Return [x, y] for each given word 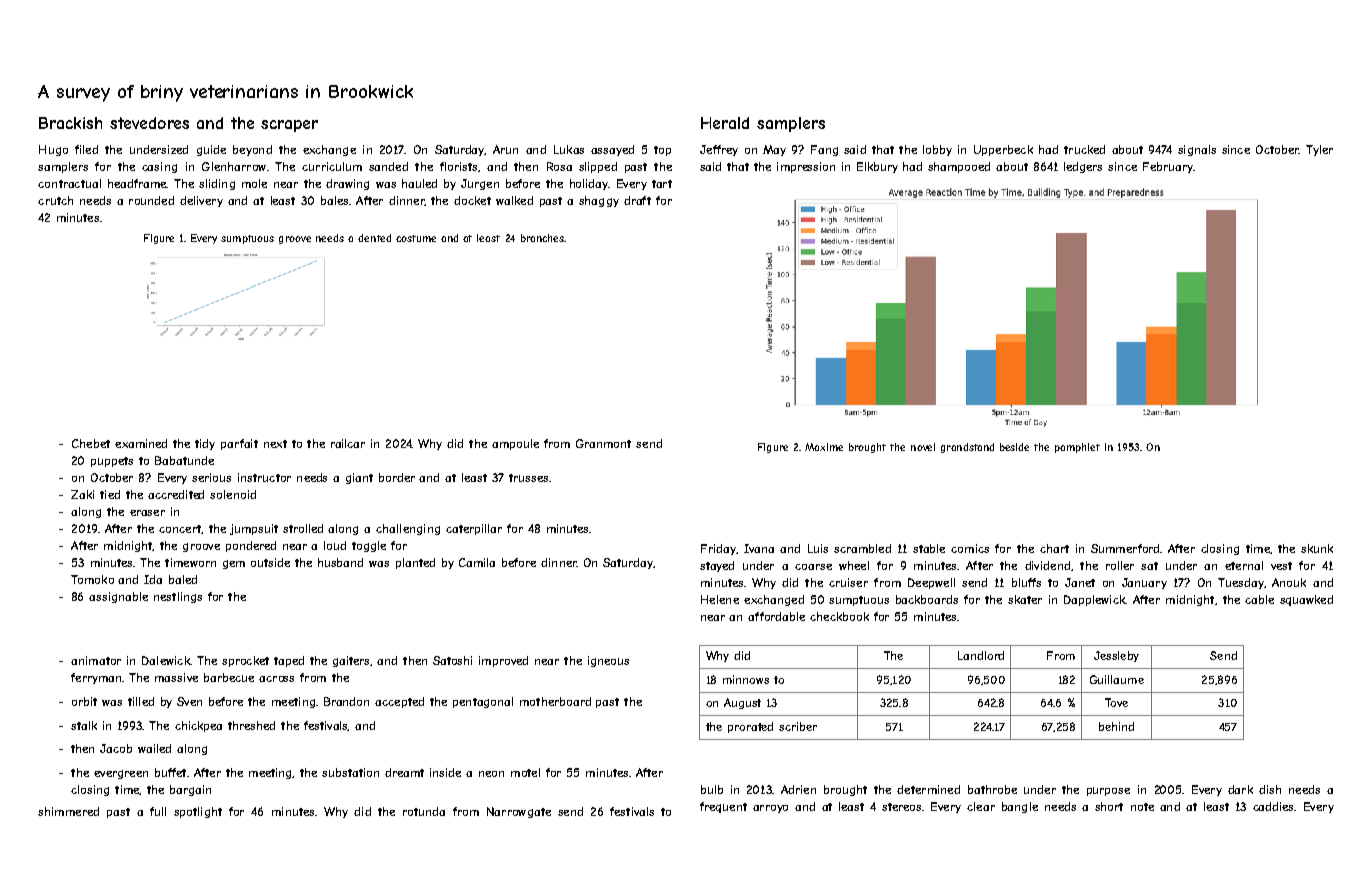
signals [1197, 150]
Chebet [91, 443]
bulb [712, 789]
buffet [170, 772]
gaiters [352, 661]
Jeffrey [719, 150]
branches [542, 238]
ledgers [1083, 167]
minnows [746, 679]
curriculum [332, 166]
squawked [1306, 600]
